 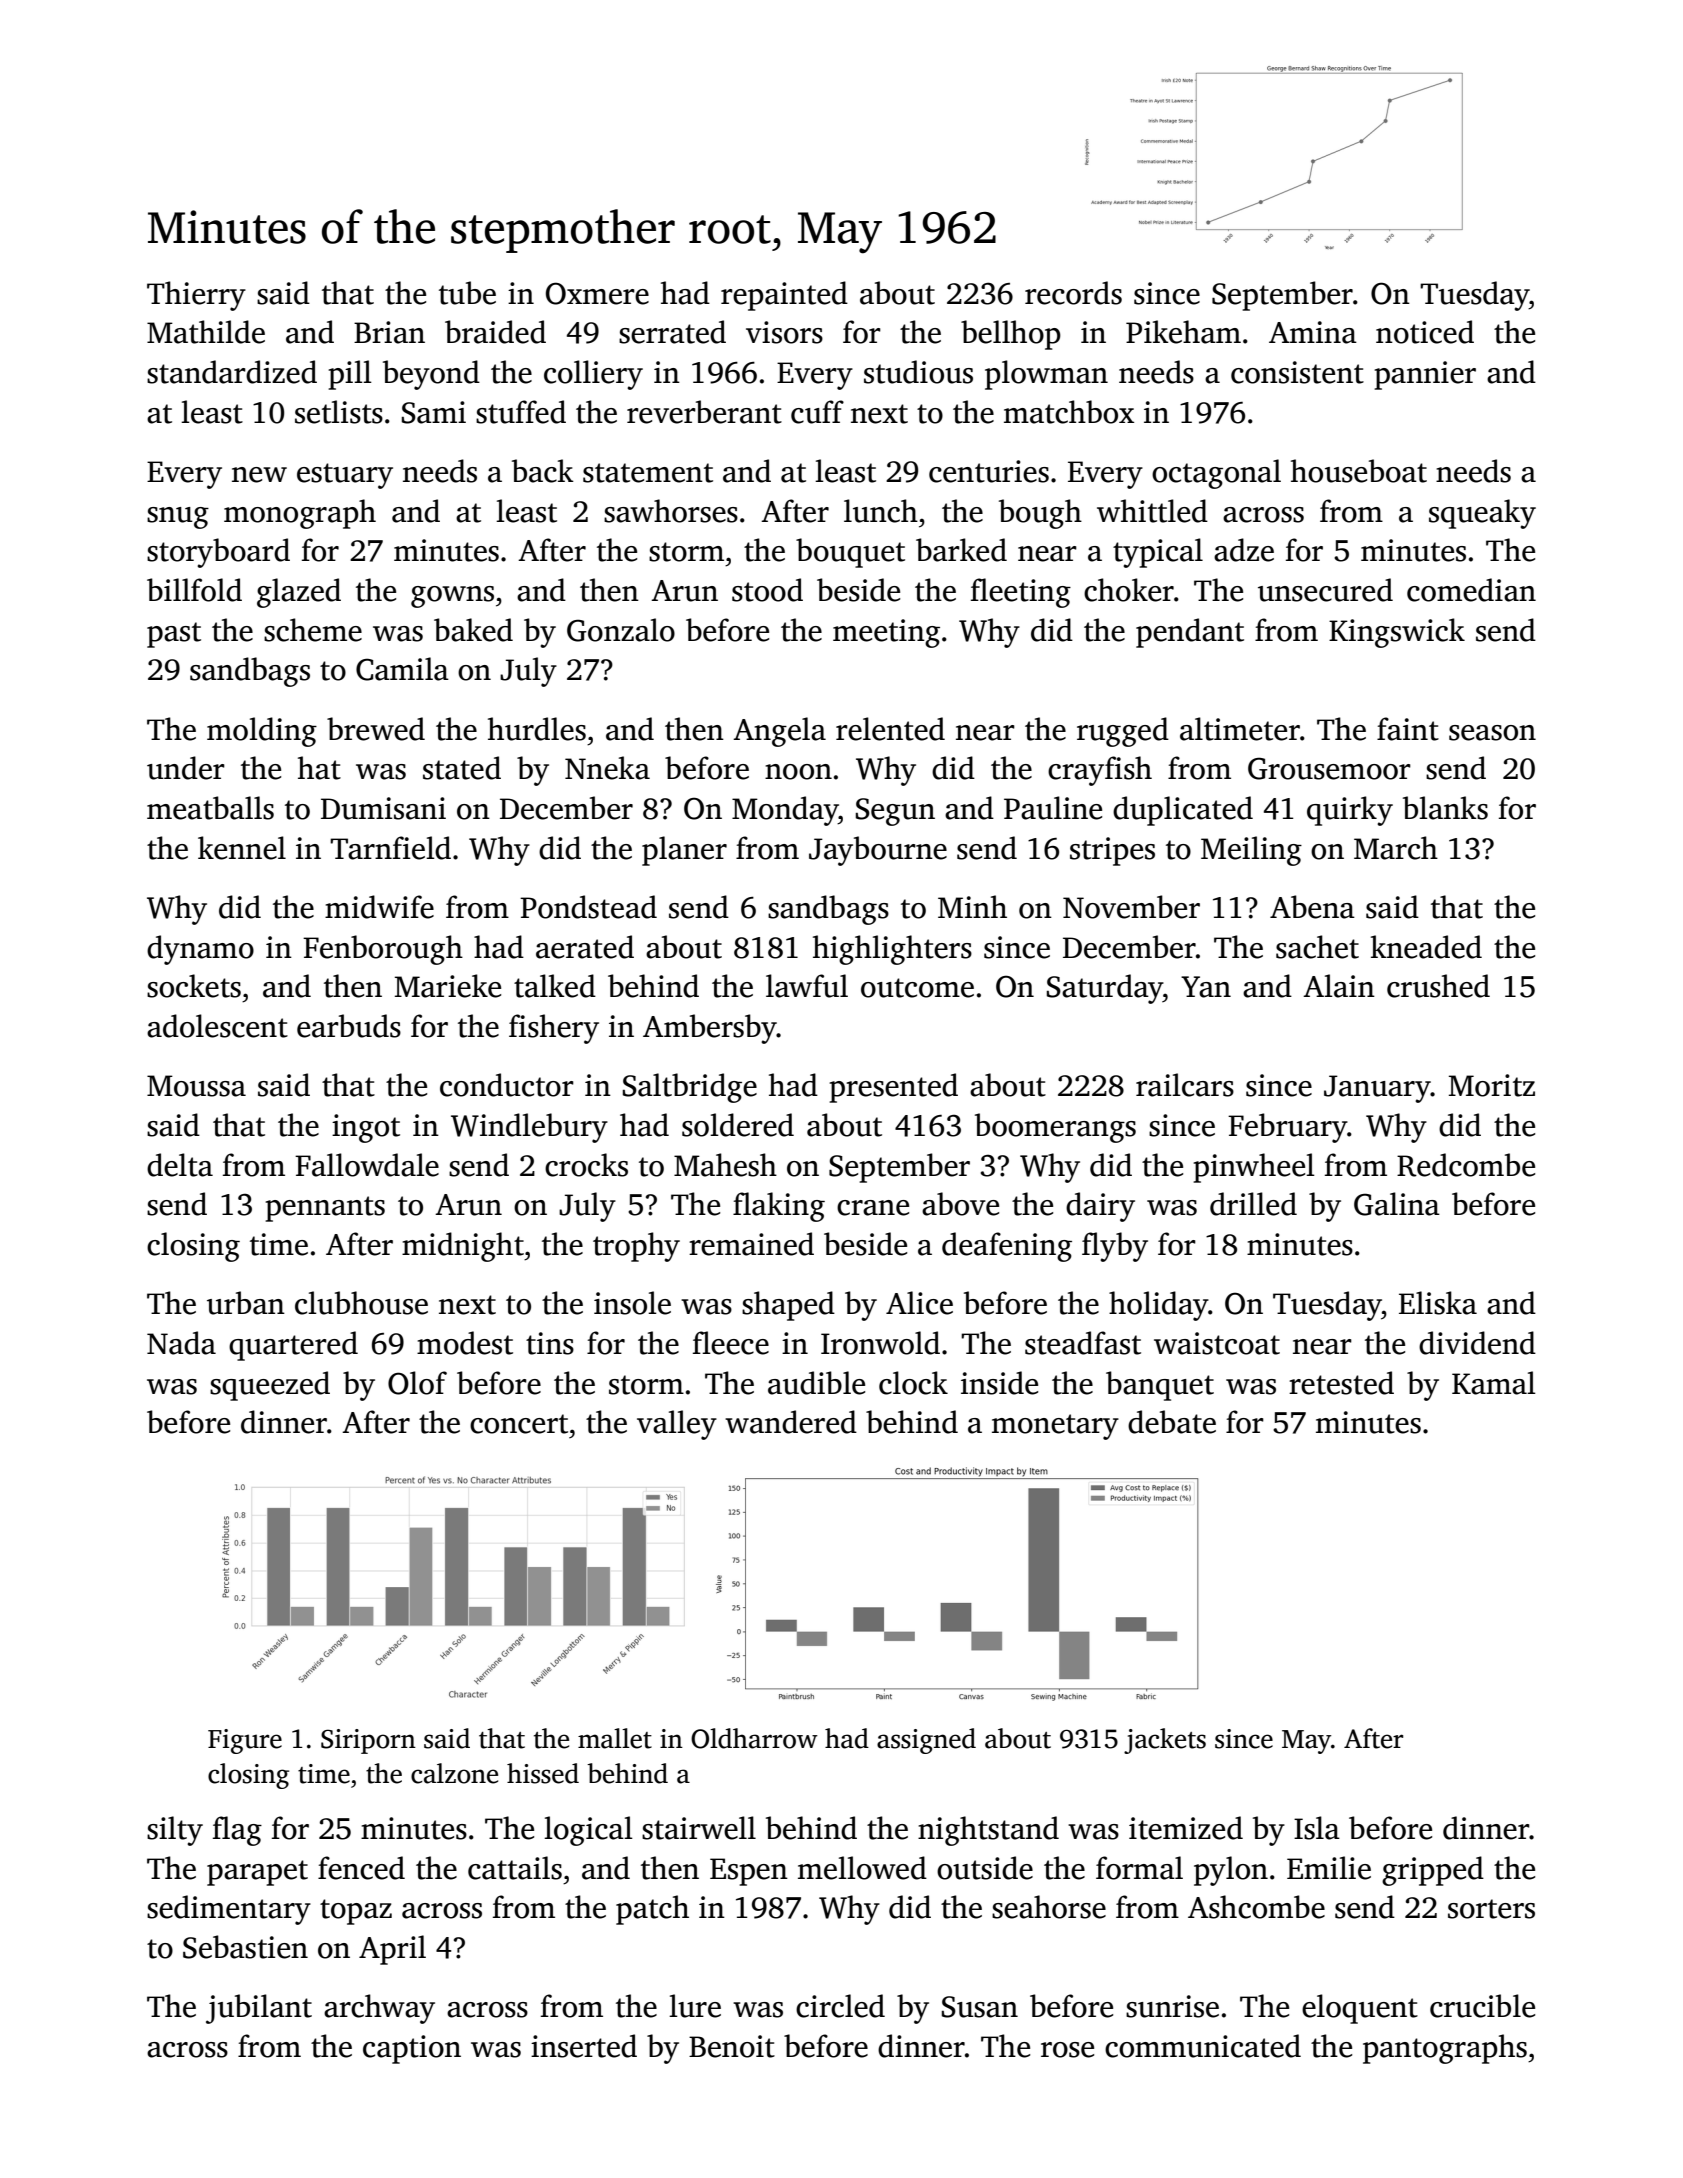 What do you see at coordinates (368, 1741) in the screenshot?
I see `Siriporn` at bounding box center [368, 1741].
